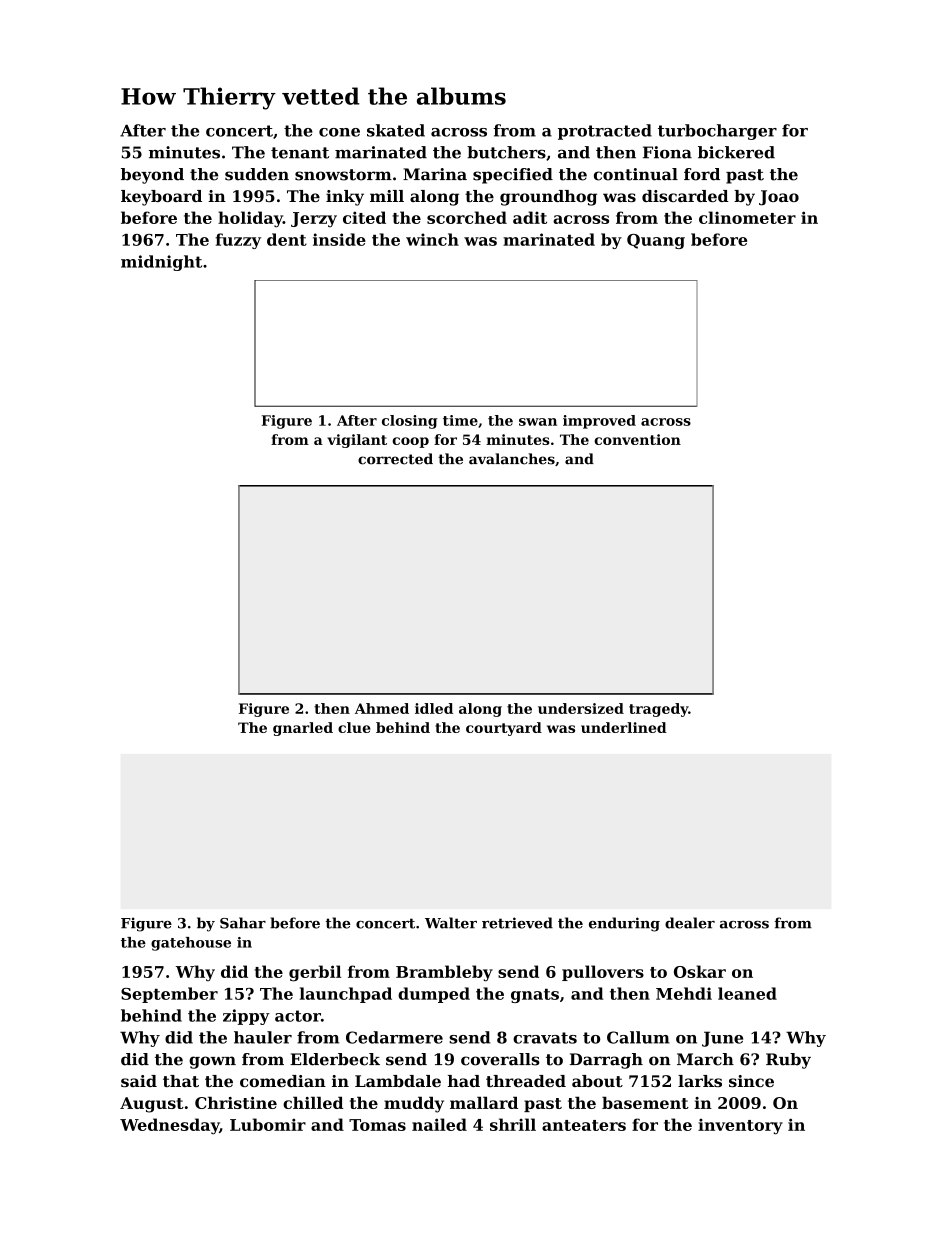  I want to click on vigilant, so click(357, 441).
